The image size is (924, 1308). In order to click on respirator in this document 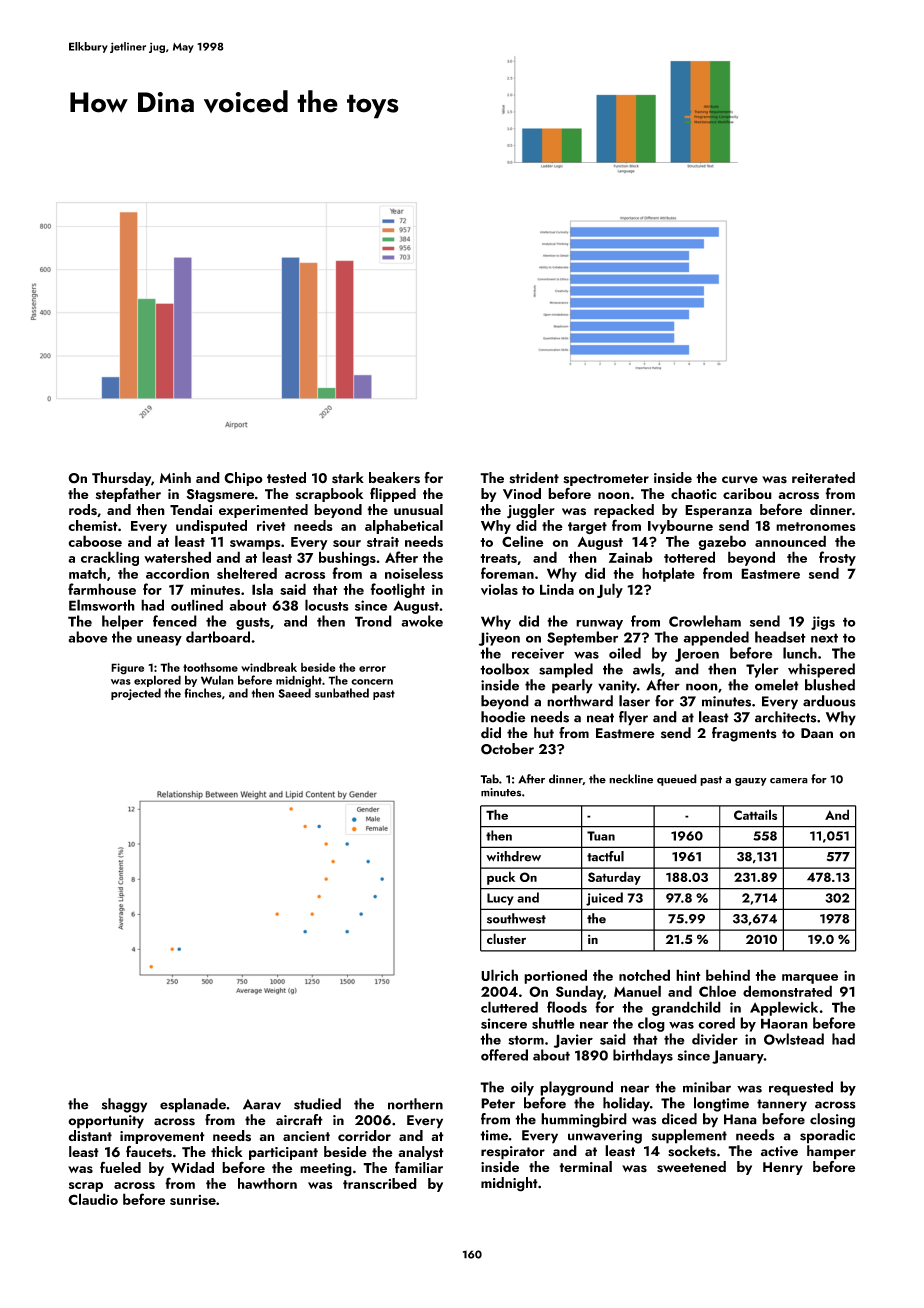, I will do `click(513, 1153)`.
